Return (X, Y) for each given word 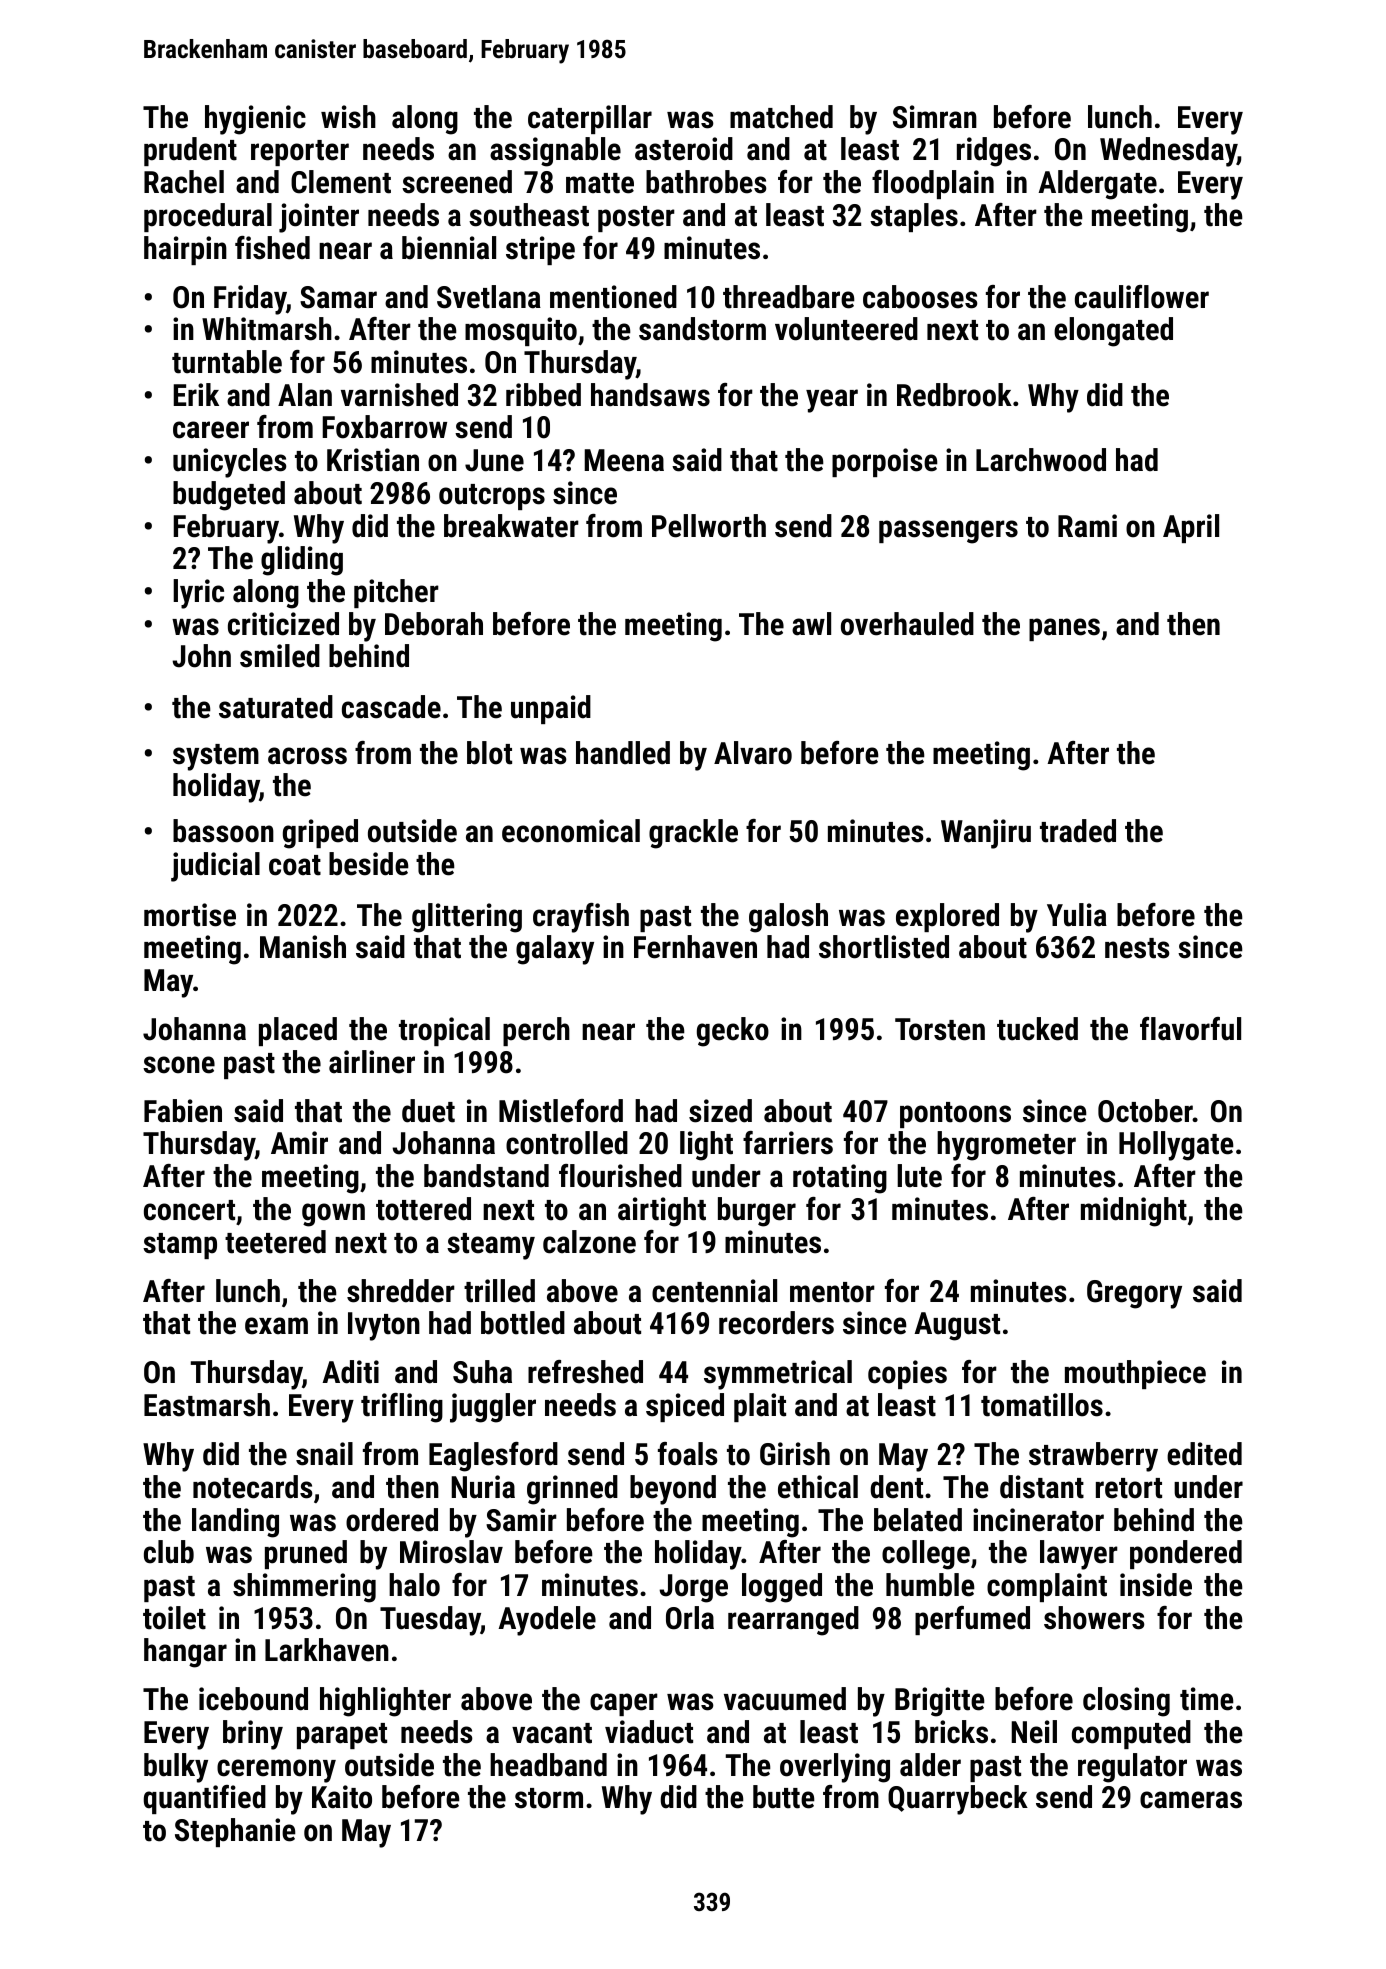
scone (179, 1065)
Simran (935, 117)
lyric (198, 594)
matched (781, 117)
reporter (300, 153)
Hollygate (1176, 1146)
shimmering (304, 1588)
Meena (624, 460)
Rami (1087, 526)
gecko (733, 1032)
